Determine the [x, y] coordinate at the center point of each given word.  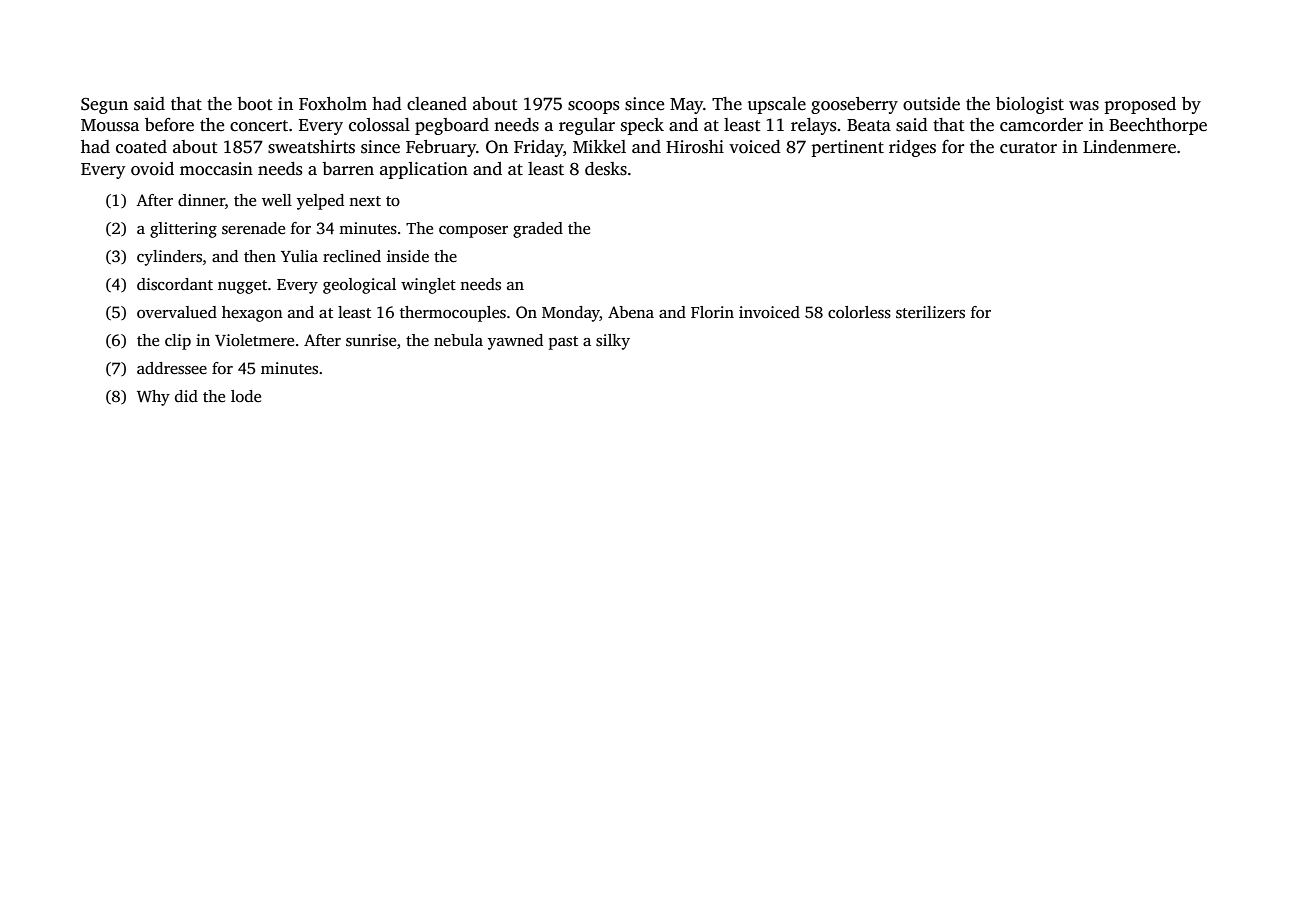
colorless [859, 312]
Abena [631, 312]
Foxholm [333, 104]
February [441, 148]
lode [246, 396]
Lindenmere [1129, 147]
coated [141, 147]
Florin [712, 312]
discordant [175, 284]
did [186, 396]
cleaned [437, 104]
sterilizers [930, 312]
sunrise [371, 340]
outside [931, 104]
